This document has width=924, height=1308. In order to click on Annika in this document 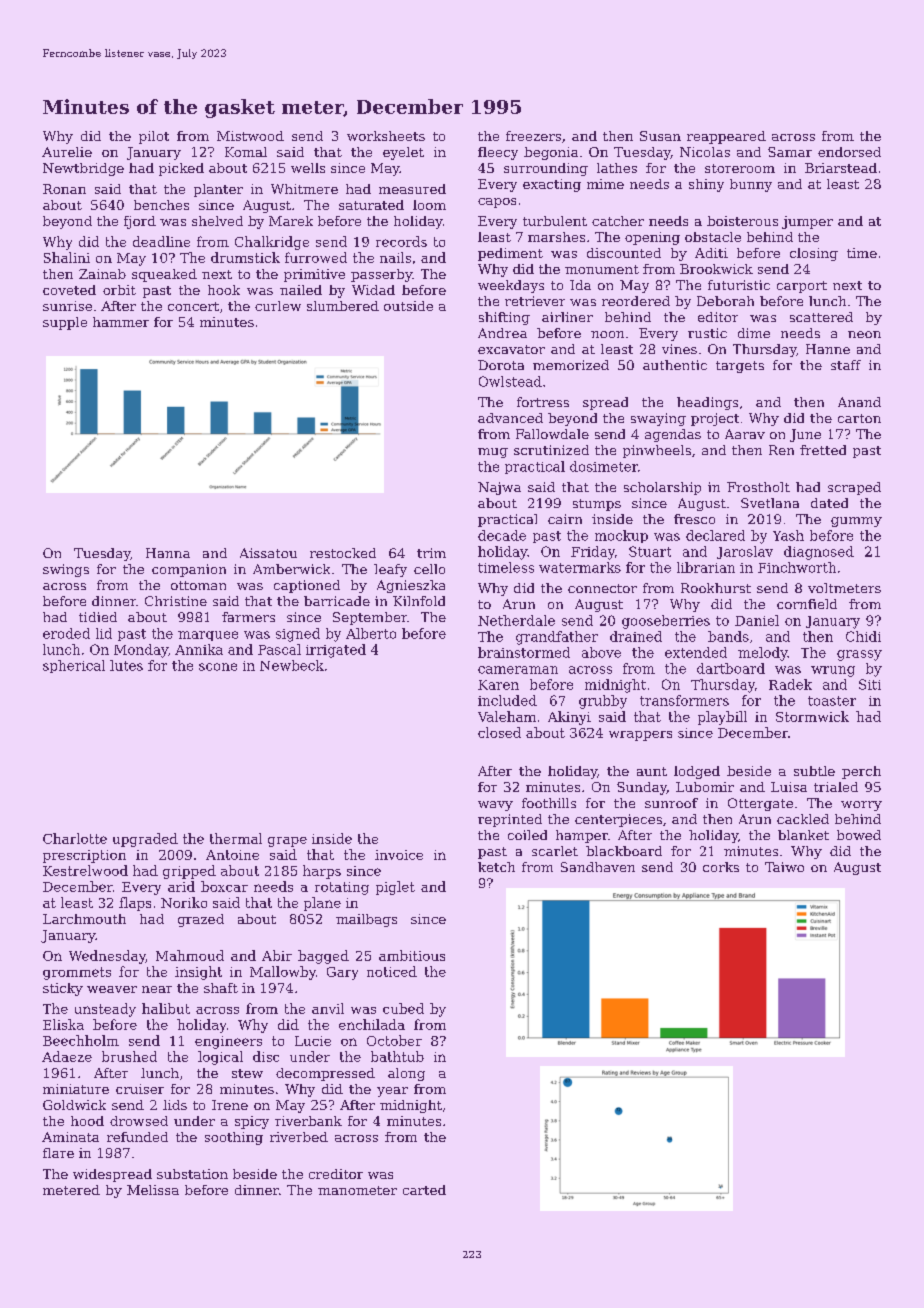, I will do `click(199, 649)`.
